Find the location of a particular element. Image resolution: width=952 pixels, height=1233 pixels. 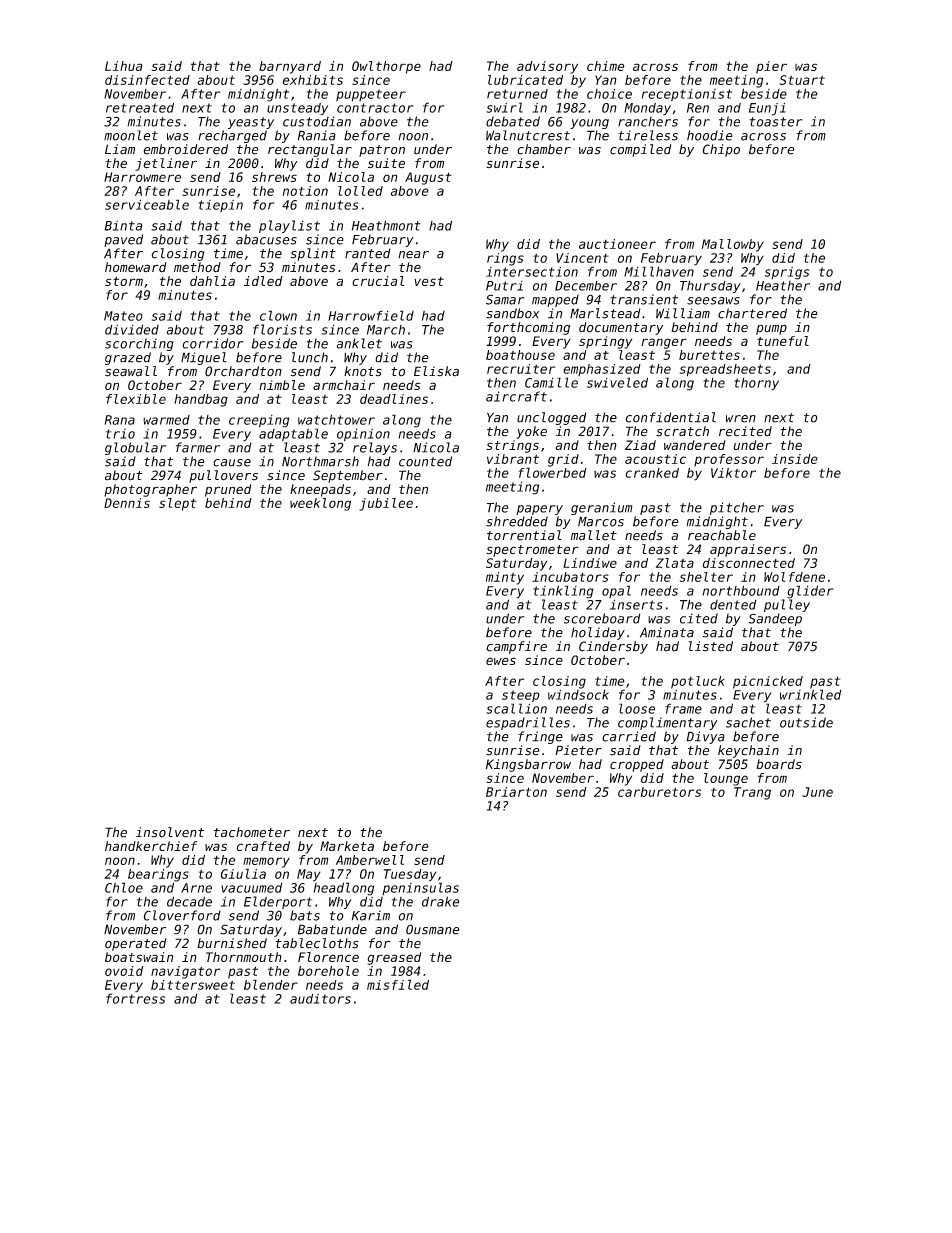

misfiled is located at coordinates (398, 984).
